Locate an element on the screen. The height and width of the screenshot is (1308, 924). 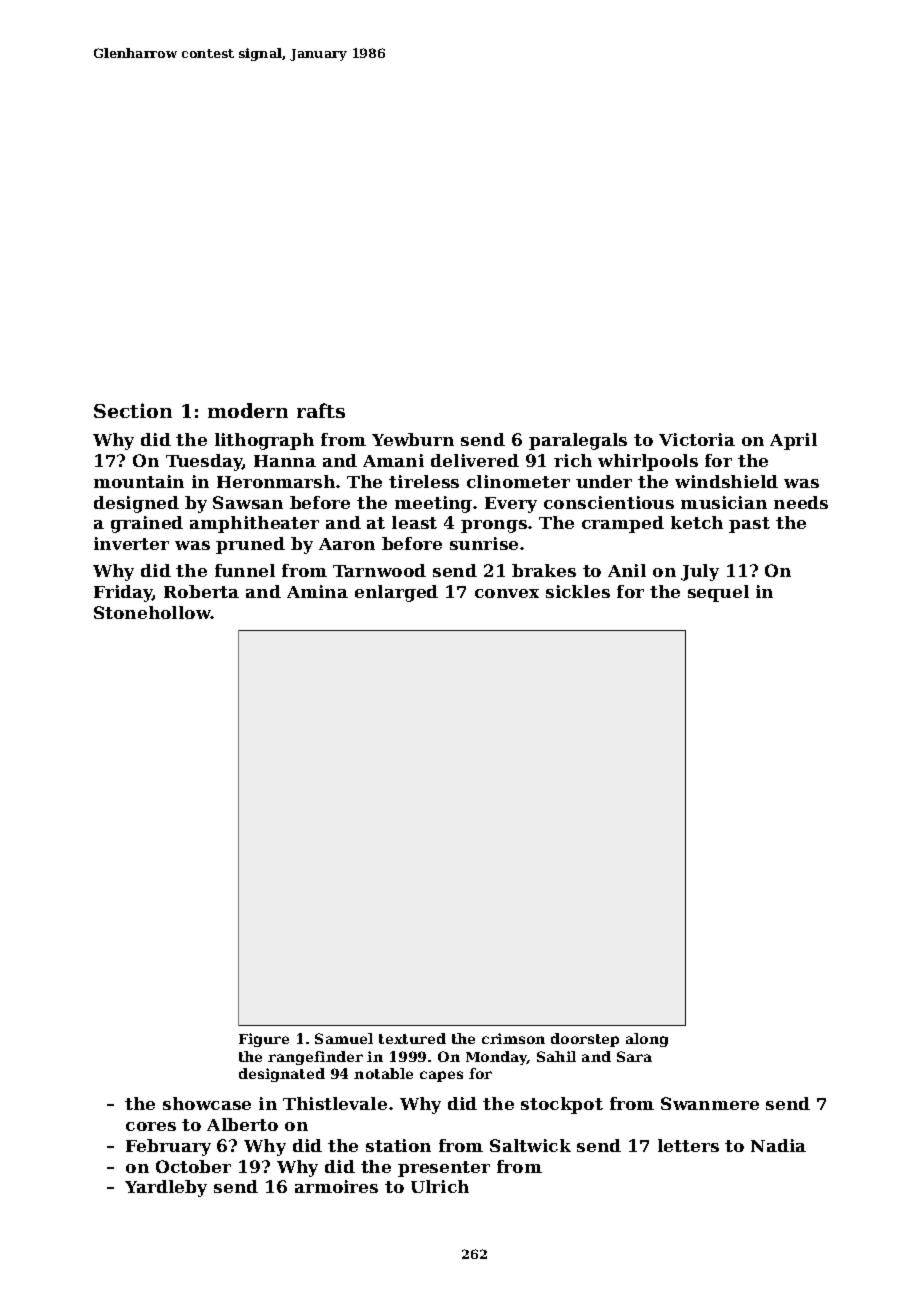
July is located at coordinates (700, 572).
